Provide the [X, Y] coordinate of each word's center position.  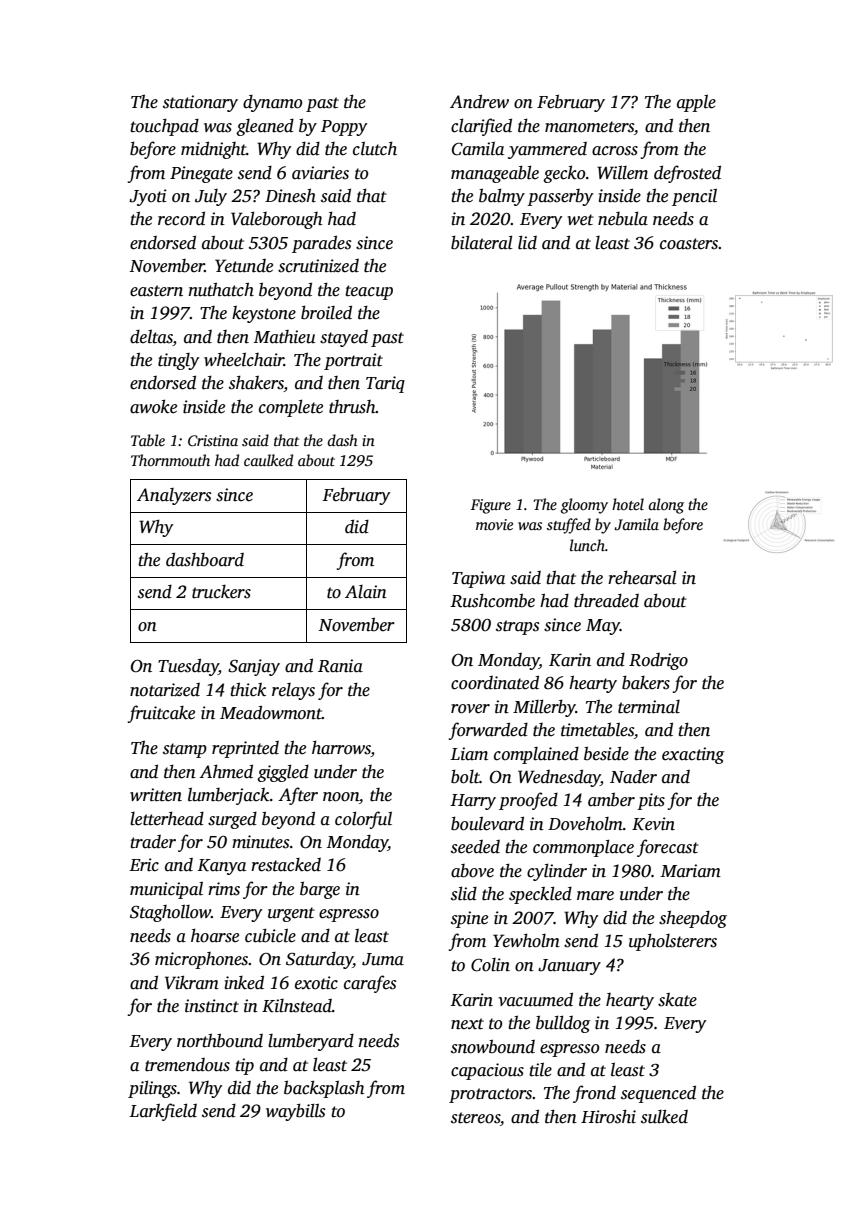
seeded [475, 847]
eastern [156, 291]
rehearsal [642, 577]
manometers [589, 127]
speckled [540, 895]
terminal [649, 707]
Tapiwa [478, 579]
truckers [221, 592]
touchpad [164, 127]
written [156, 795]
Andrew [479, 101]
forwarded [488, 731]
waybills [295, 1112]
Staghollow [170, 913]
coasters [689, 244]
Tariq [385, 384]
